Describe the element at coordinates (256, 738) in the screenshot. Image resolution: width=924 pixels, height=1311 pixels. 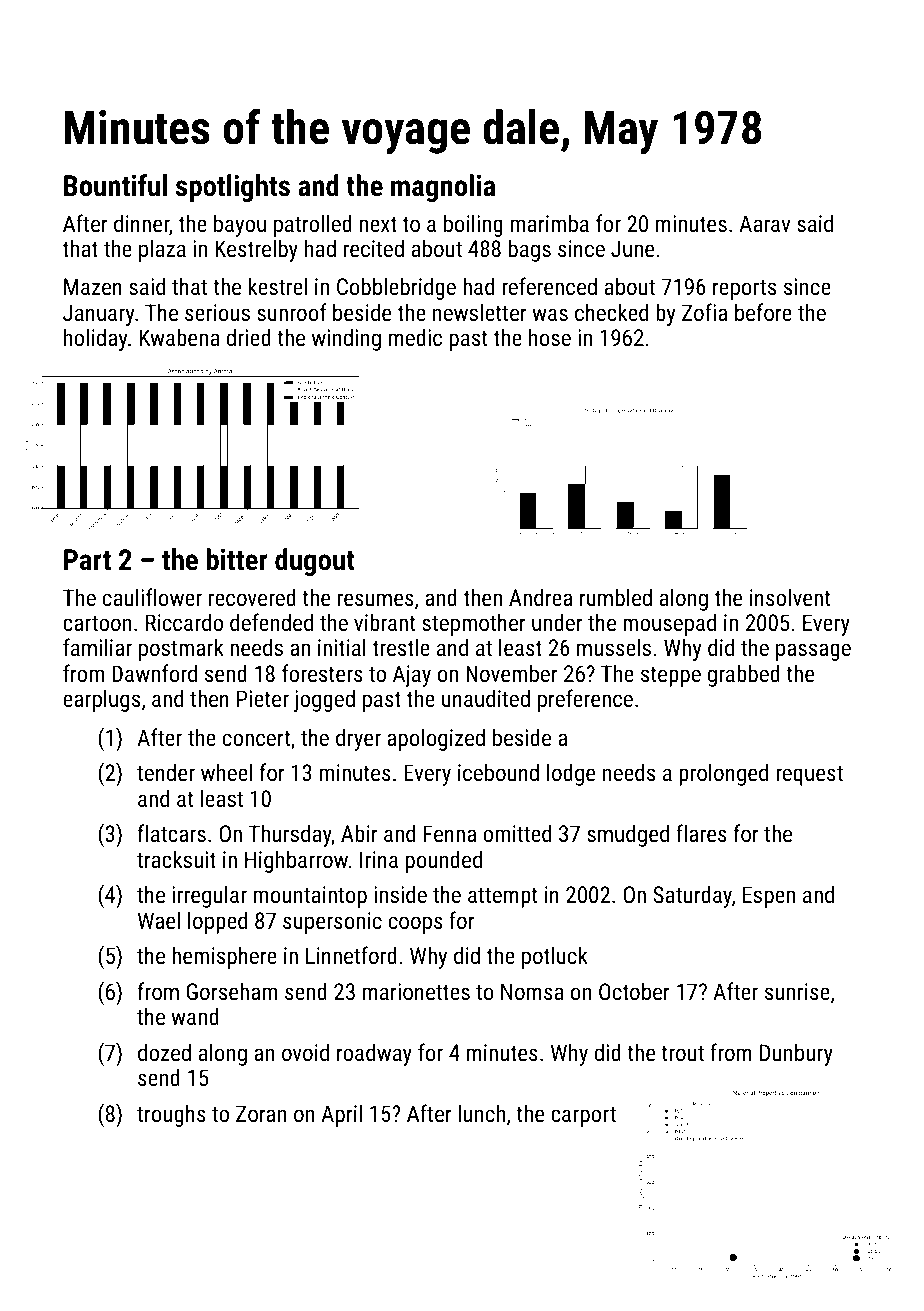
I see `concert` at that location.
